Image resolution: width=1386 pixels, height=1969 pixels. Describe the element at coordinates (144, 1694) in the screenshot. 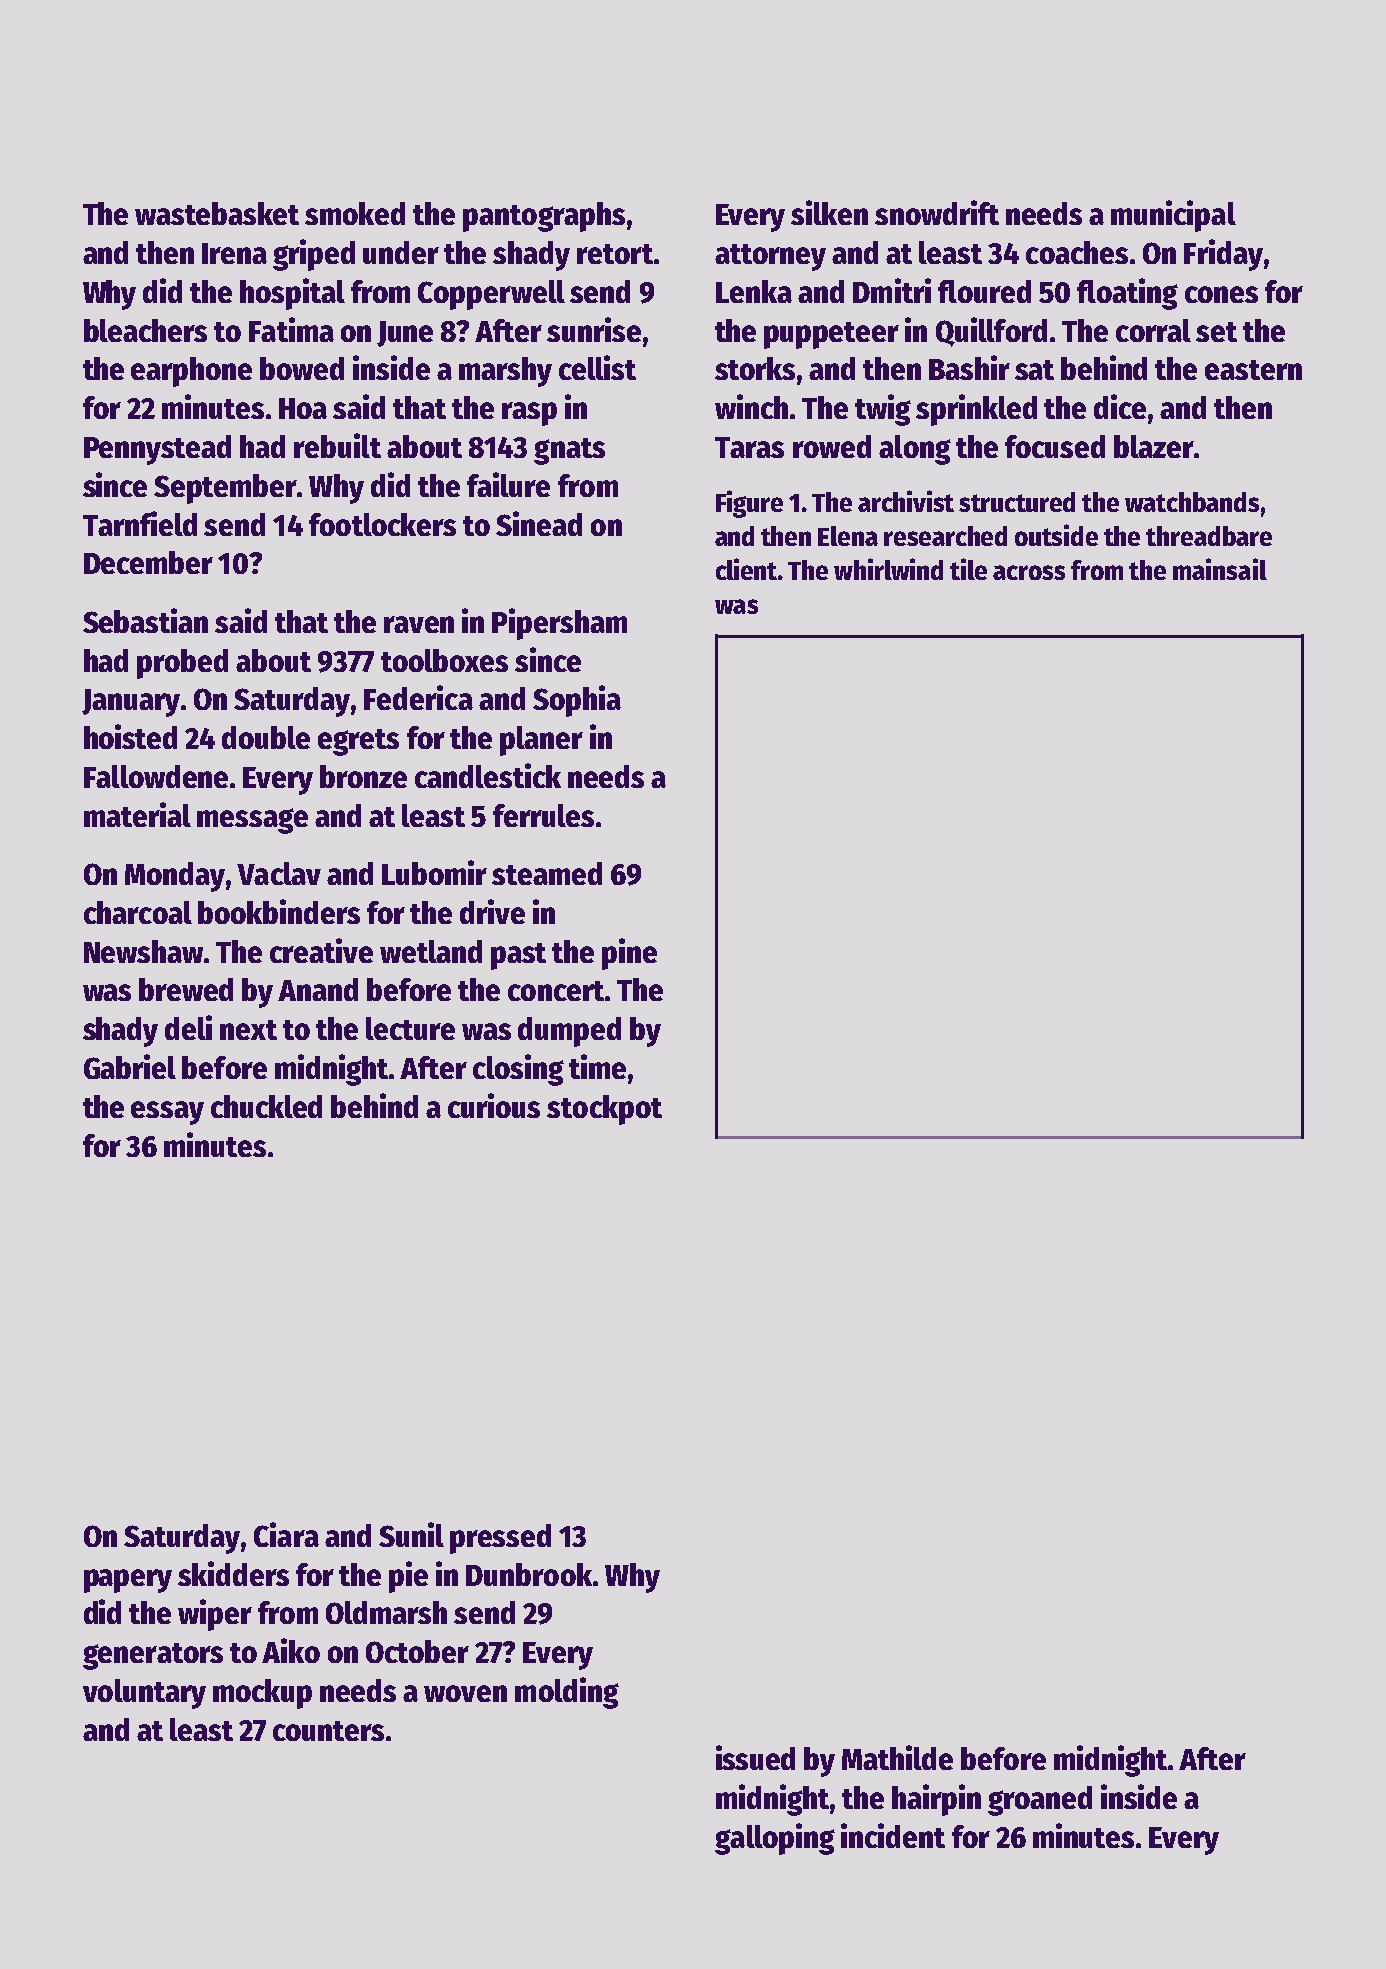

I see `voluntary` at that location.
